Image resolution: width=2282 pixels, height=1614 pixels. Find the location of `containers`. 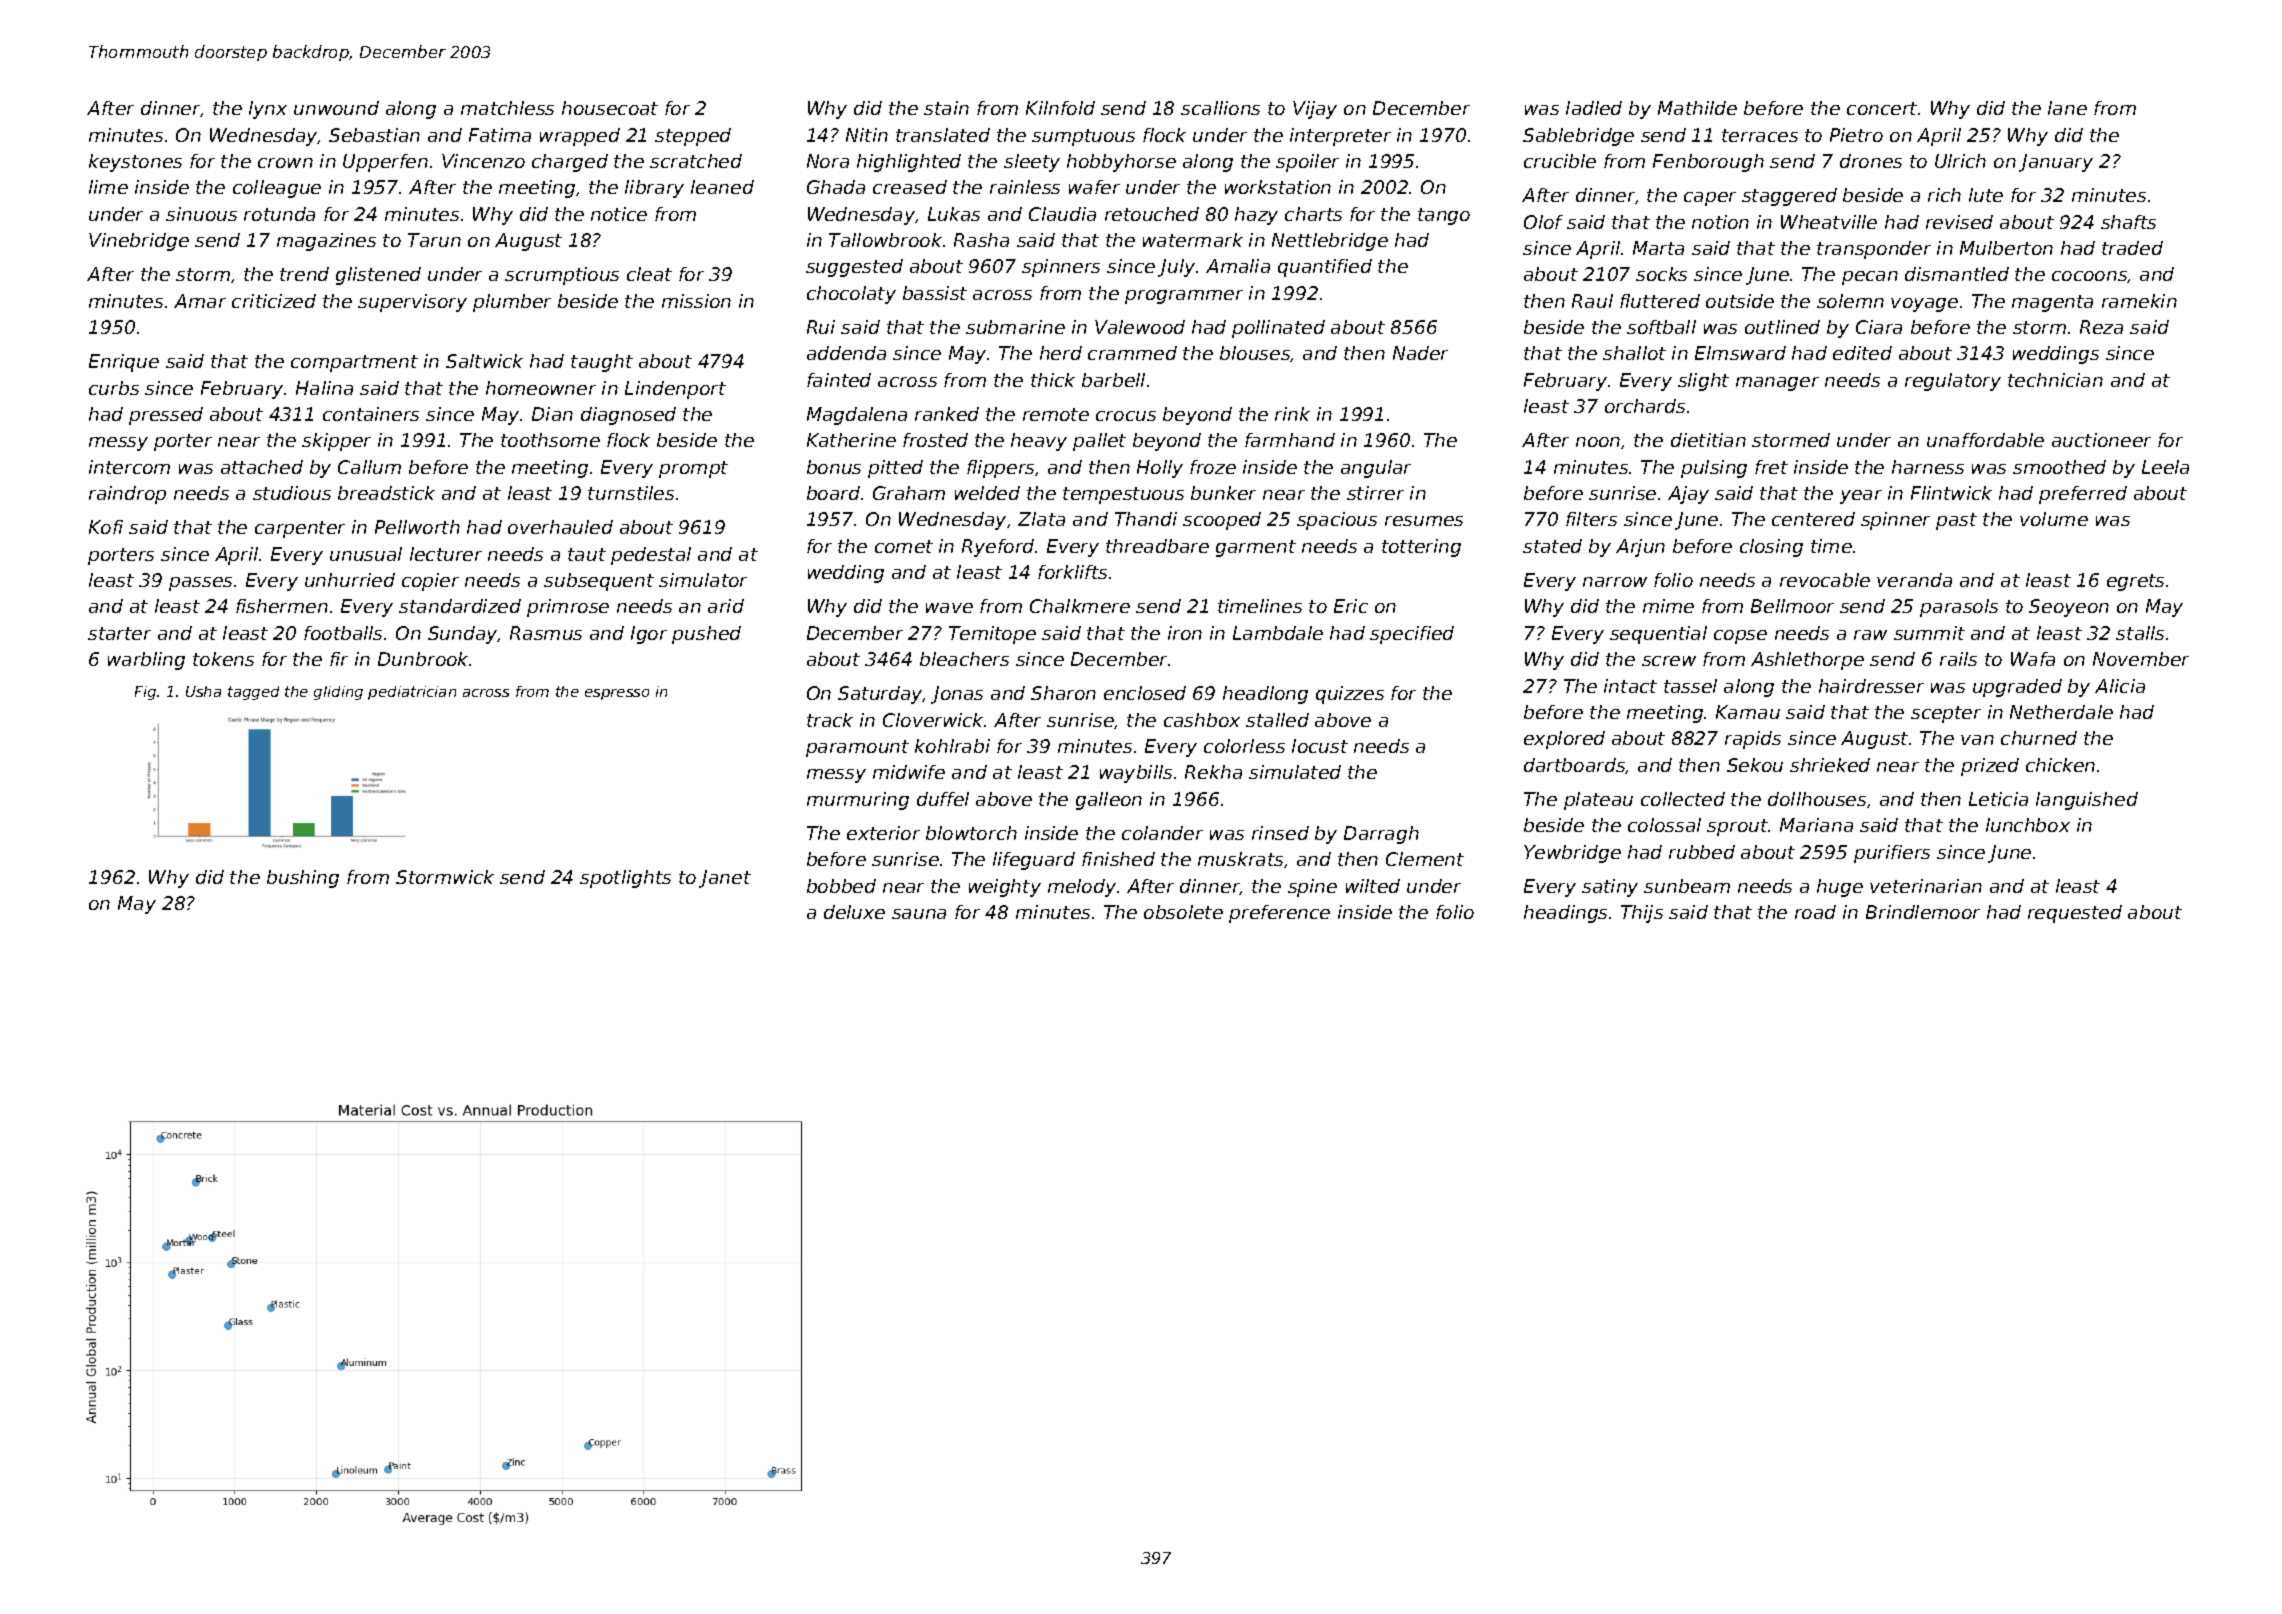

containers is located at coordinates (371, 414).
